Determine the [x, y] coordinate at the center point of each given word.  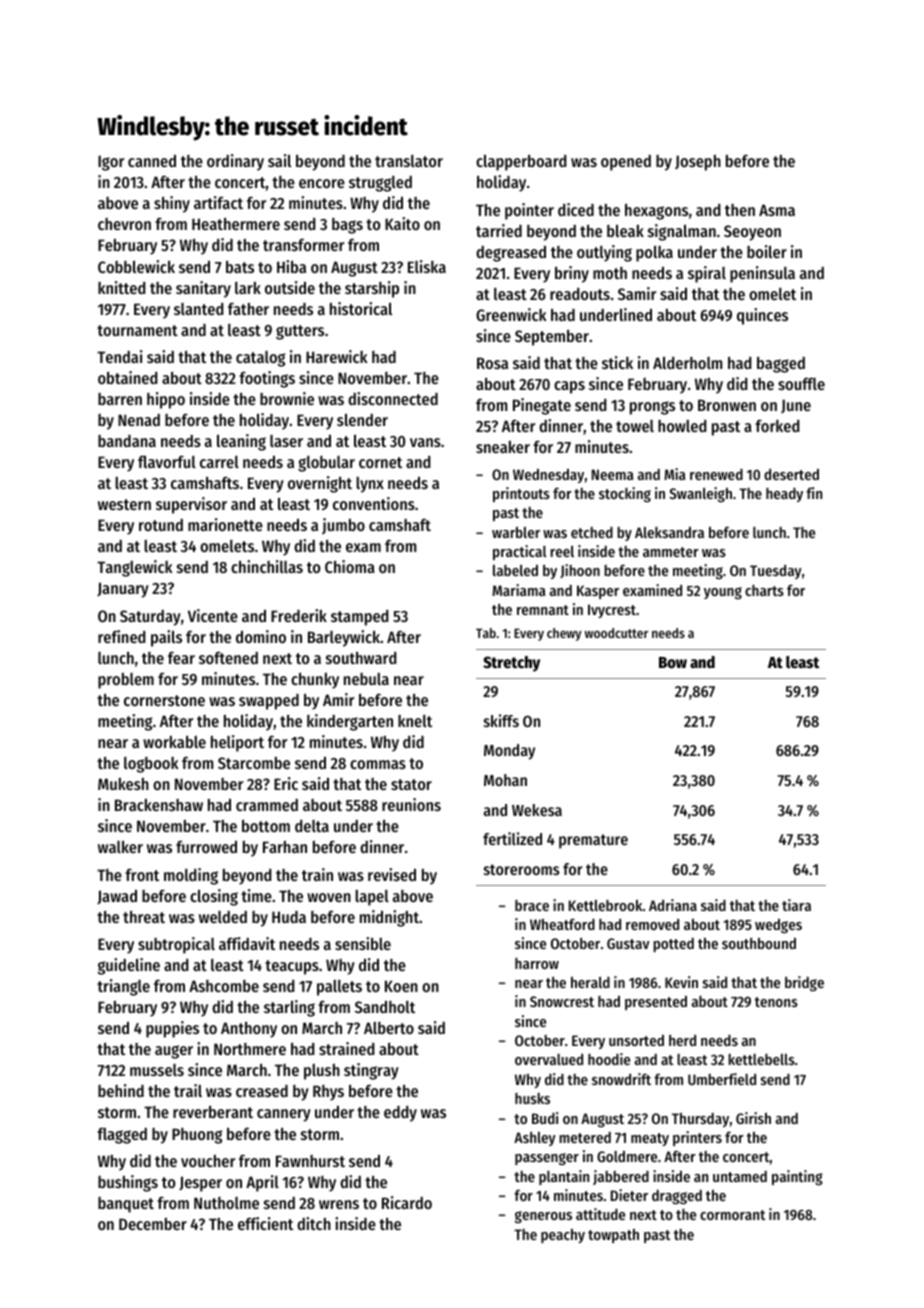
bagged [781, 365]
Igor [111, 163]
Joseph [698, 163]
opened [626, 163]
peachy [563, 1236]
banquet [126, 1205]
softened [228, 657]
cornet [380, 462]
